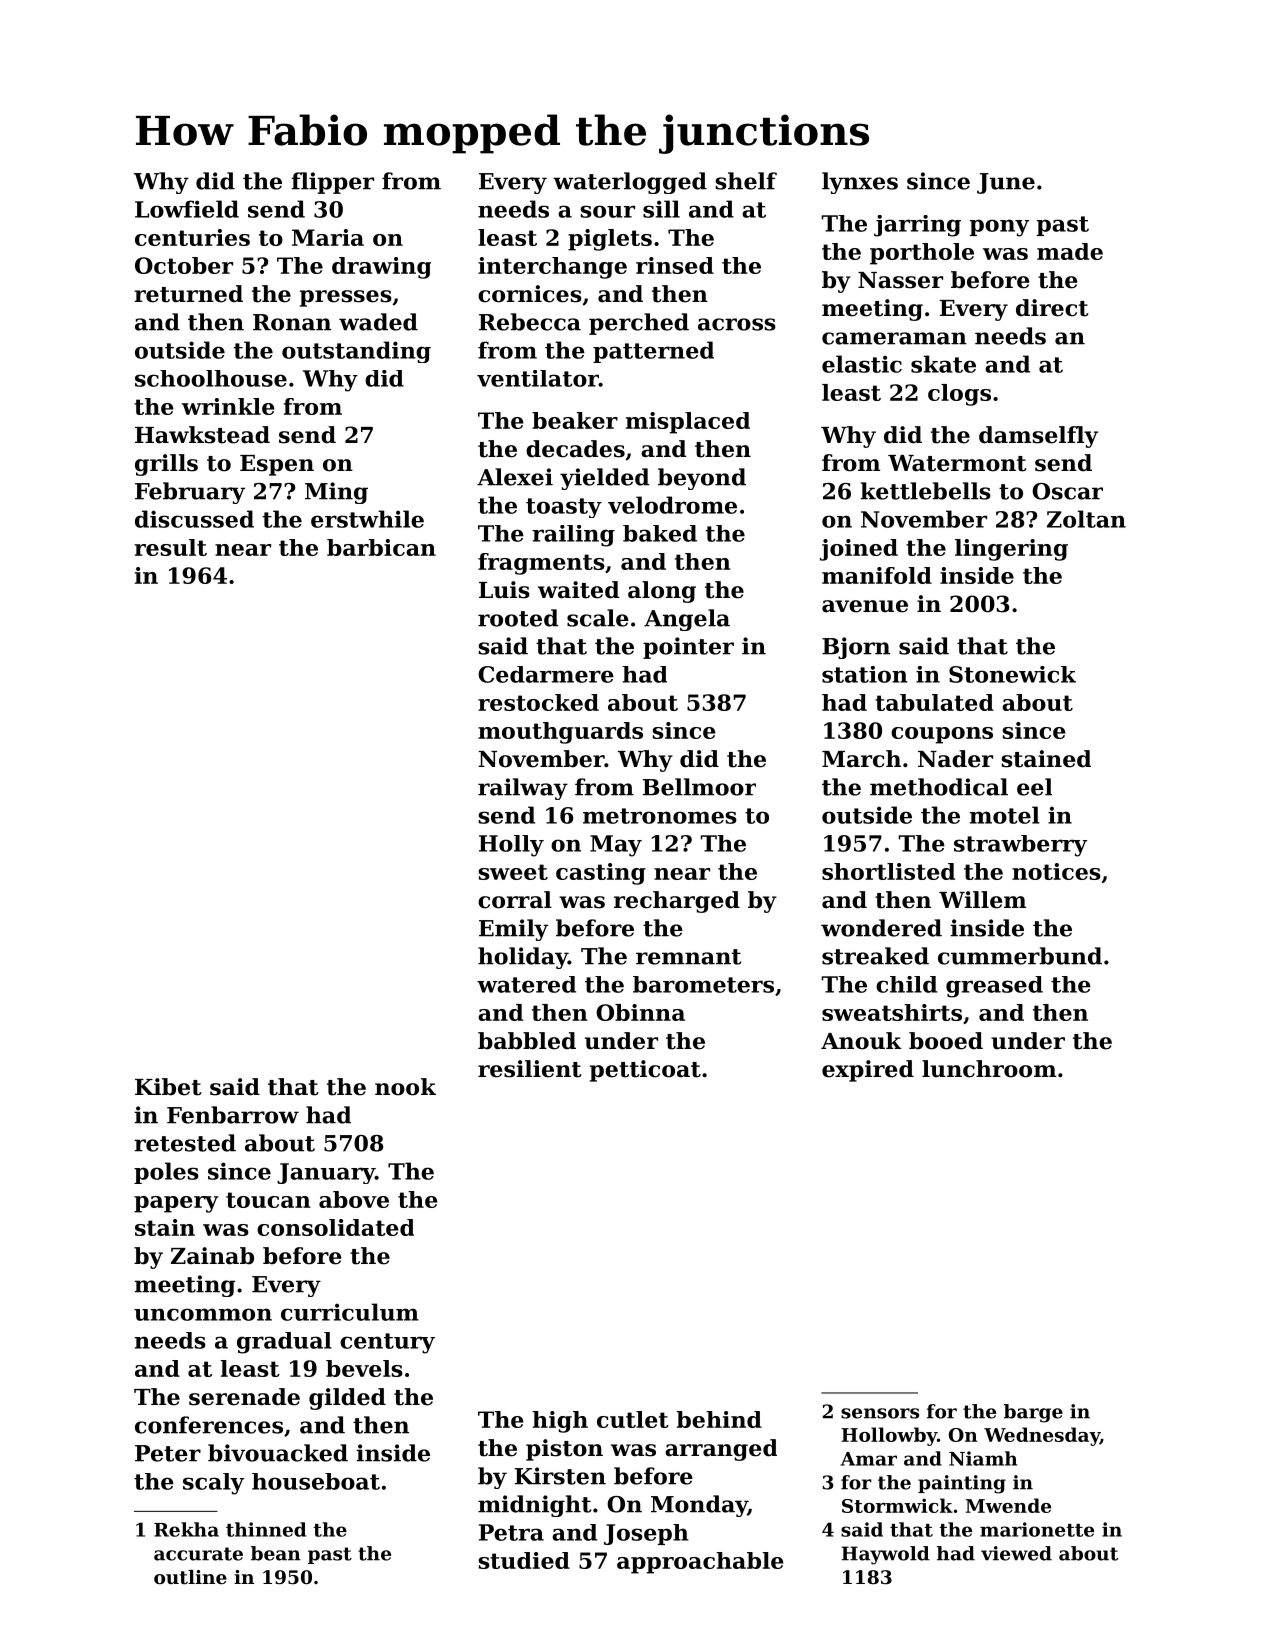 Image resolution: width=1263 pixels, height=1635 pixels. What do you see at coordinates (746, 181) in the screenshot?
I see `shelf` at bounding box center [746, 181].
